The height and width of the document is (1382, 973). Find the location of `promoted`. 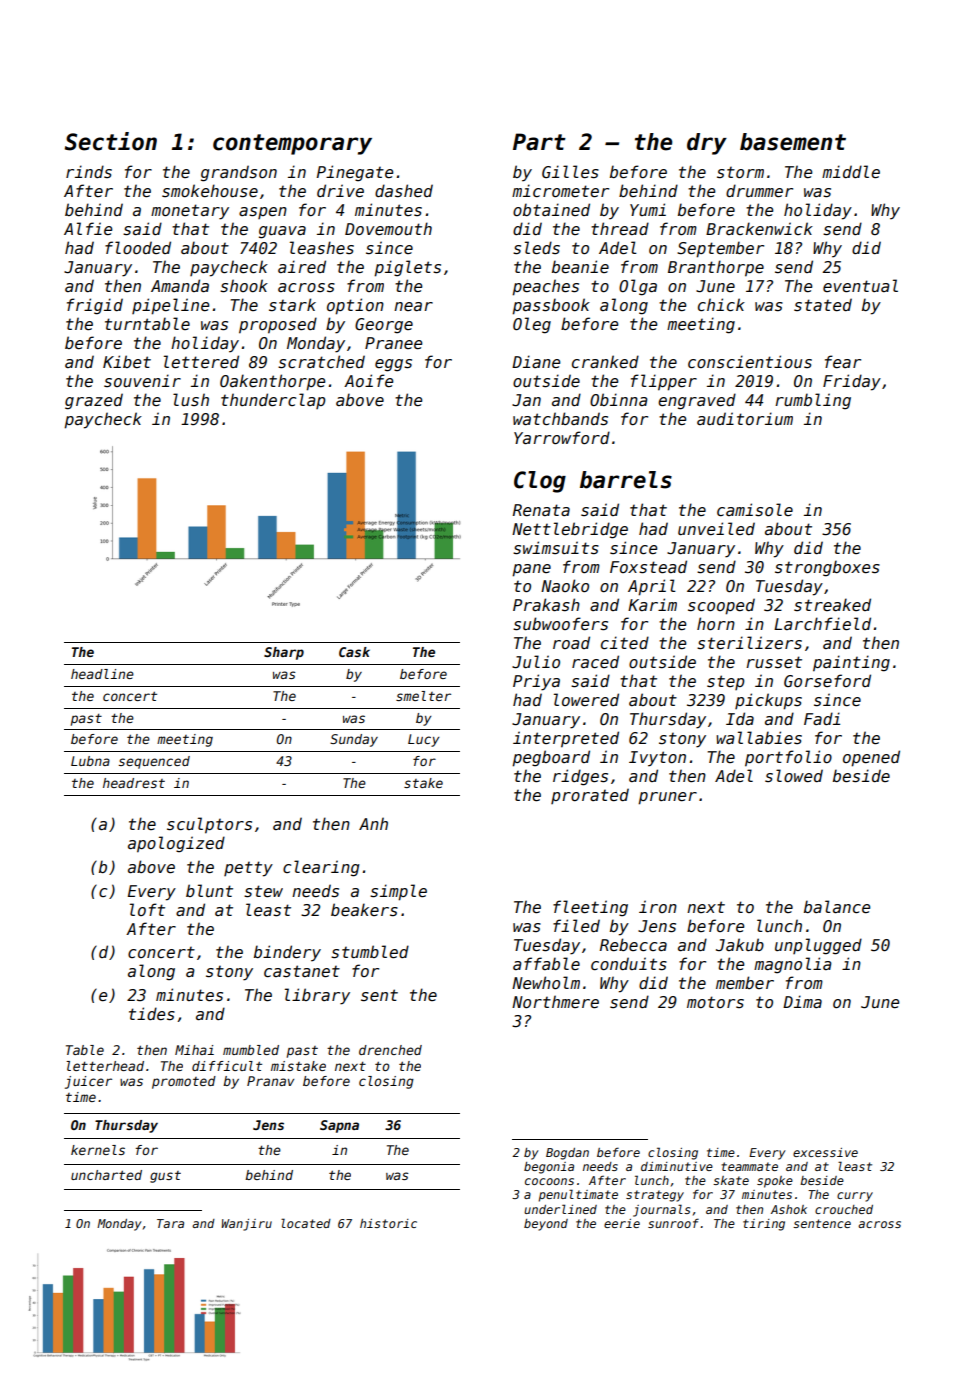

promoted is located at coordinates (184, 1082).
